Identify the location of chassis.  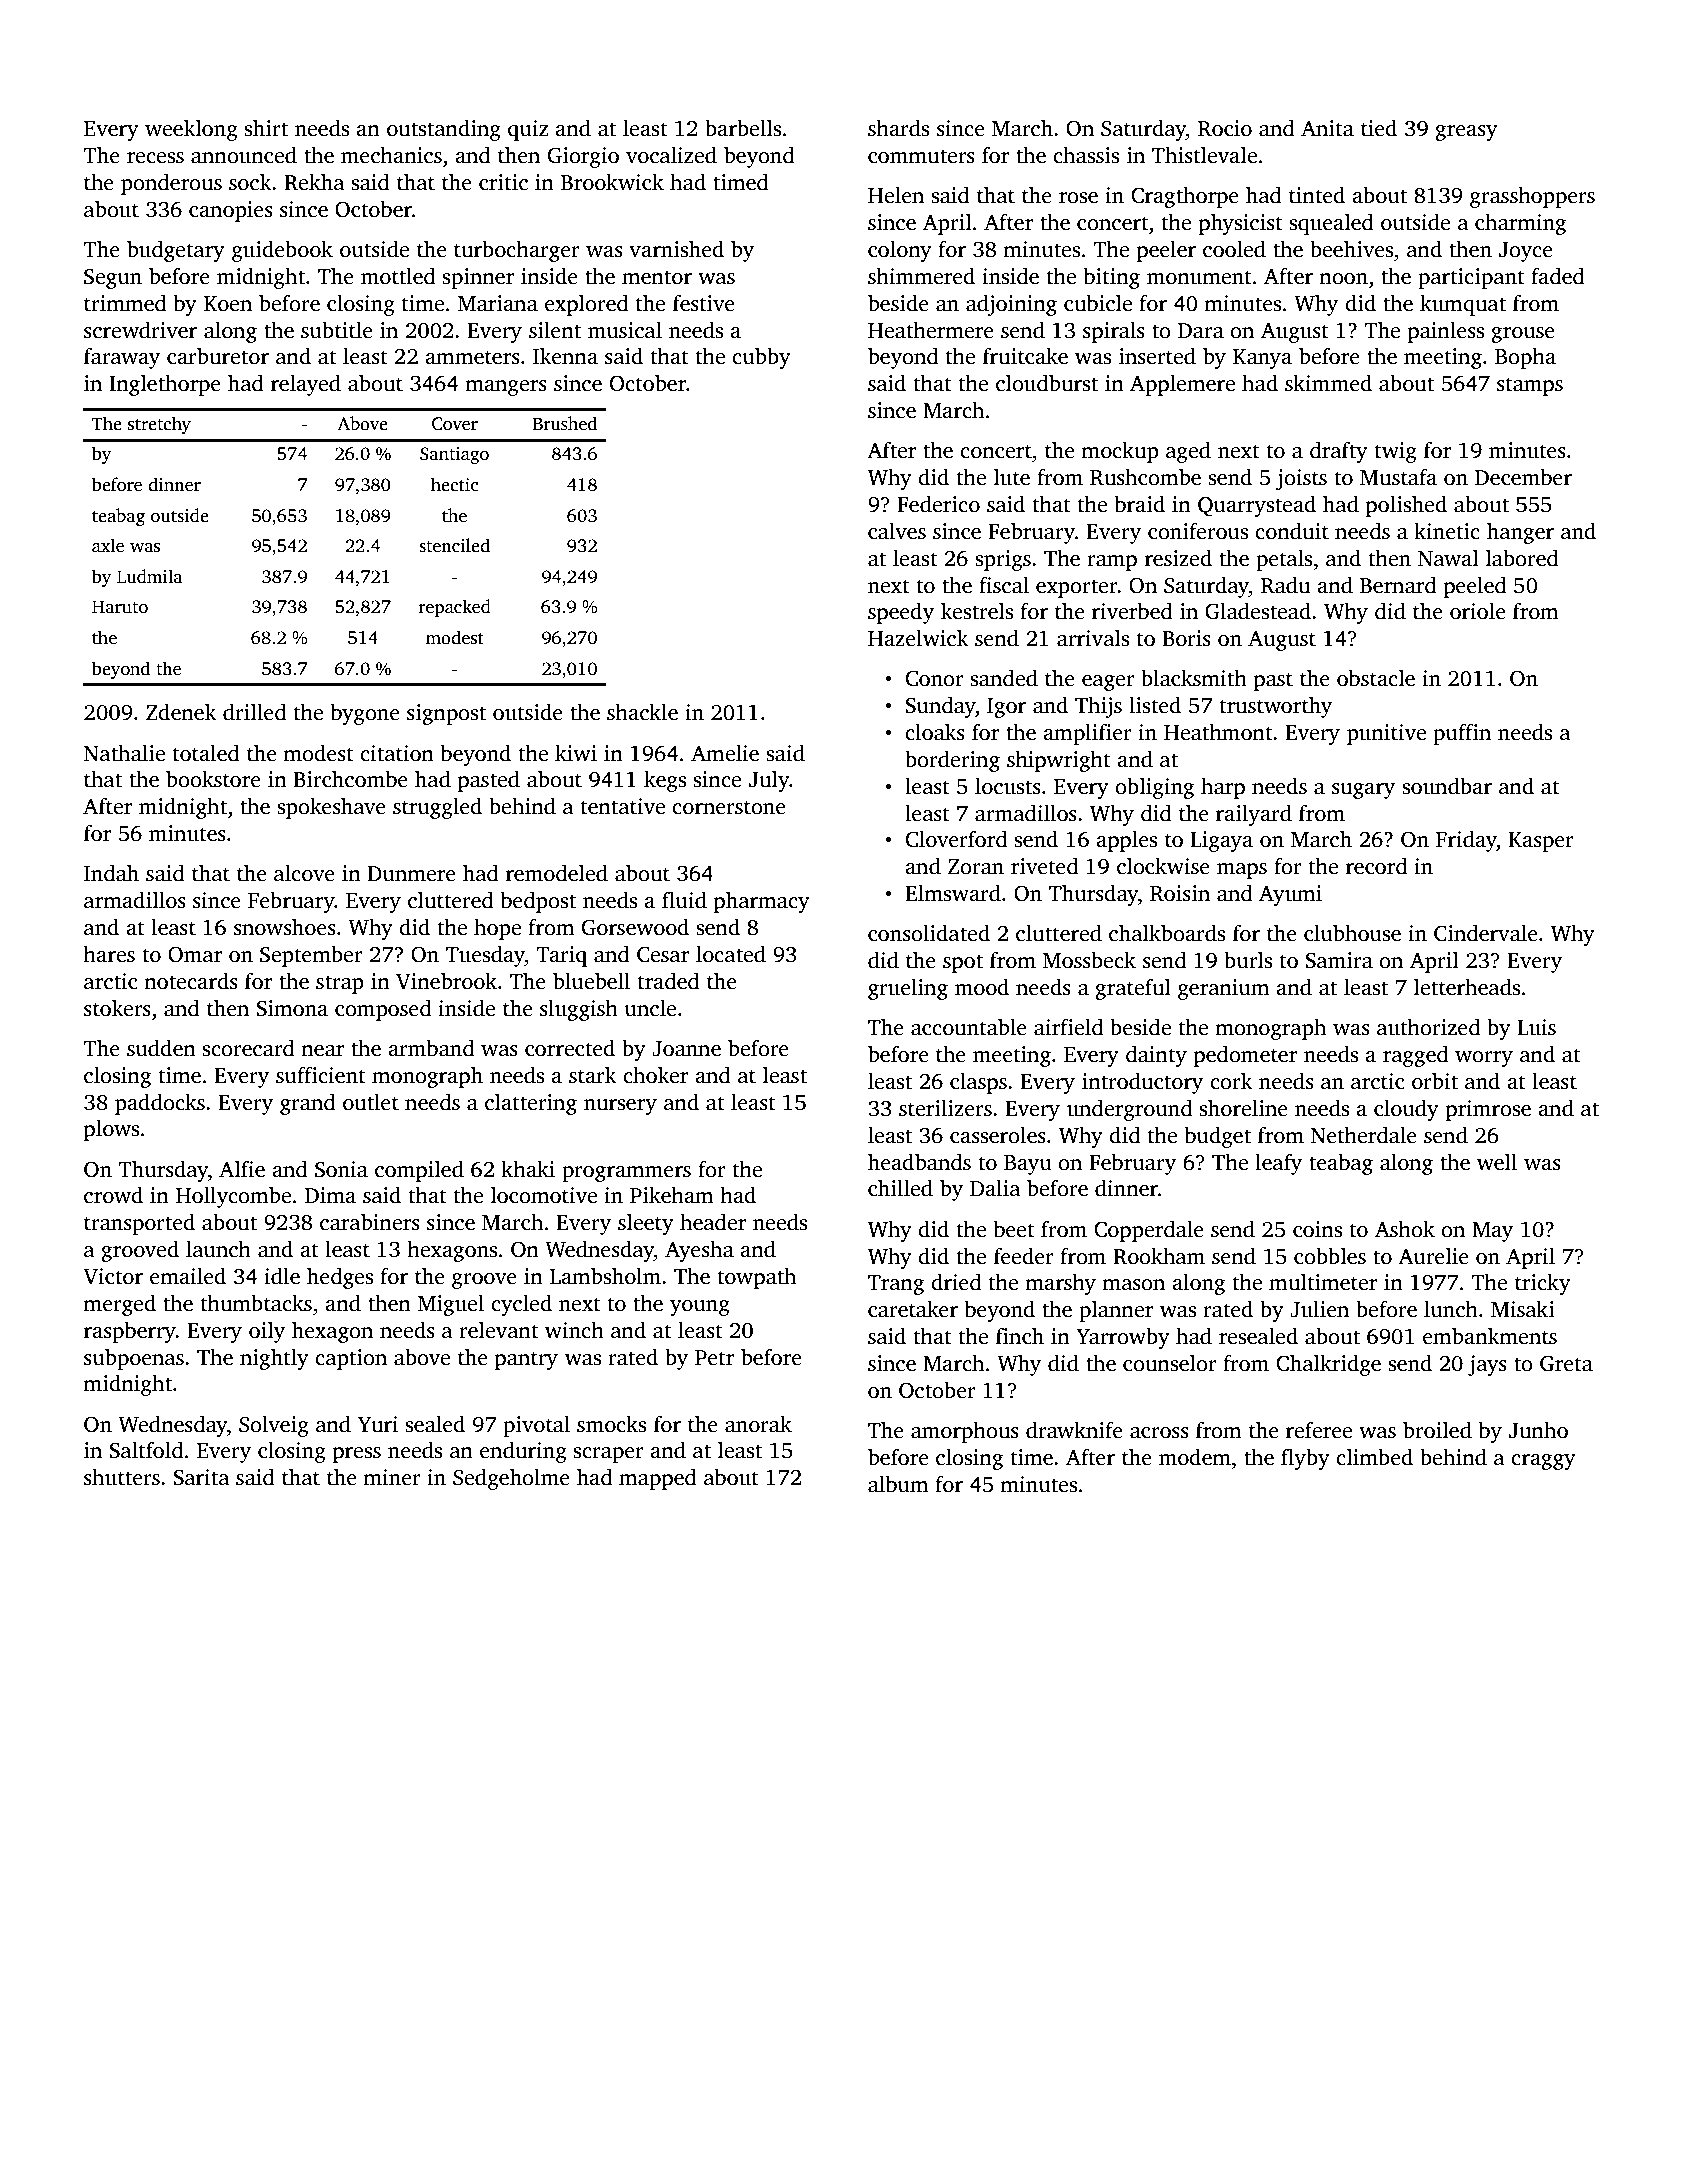
(1086, 155).
